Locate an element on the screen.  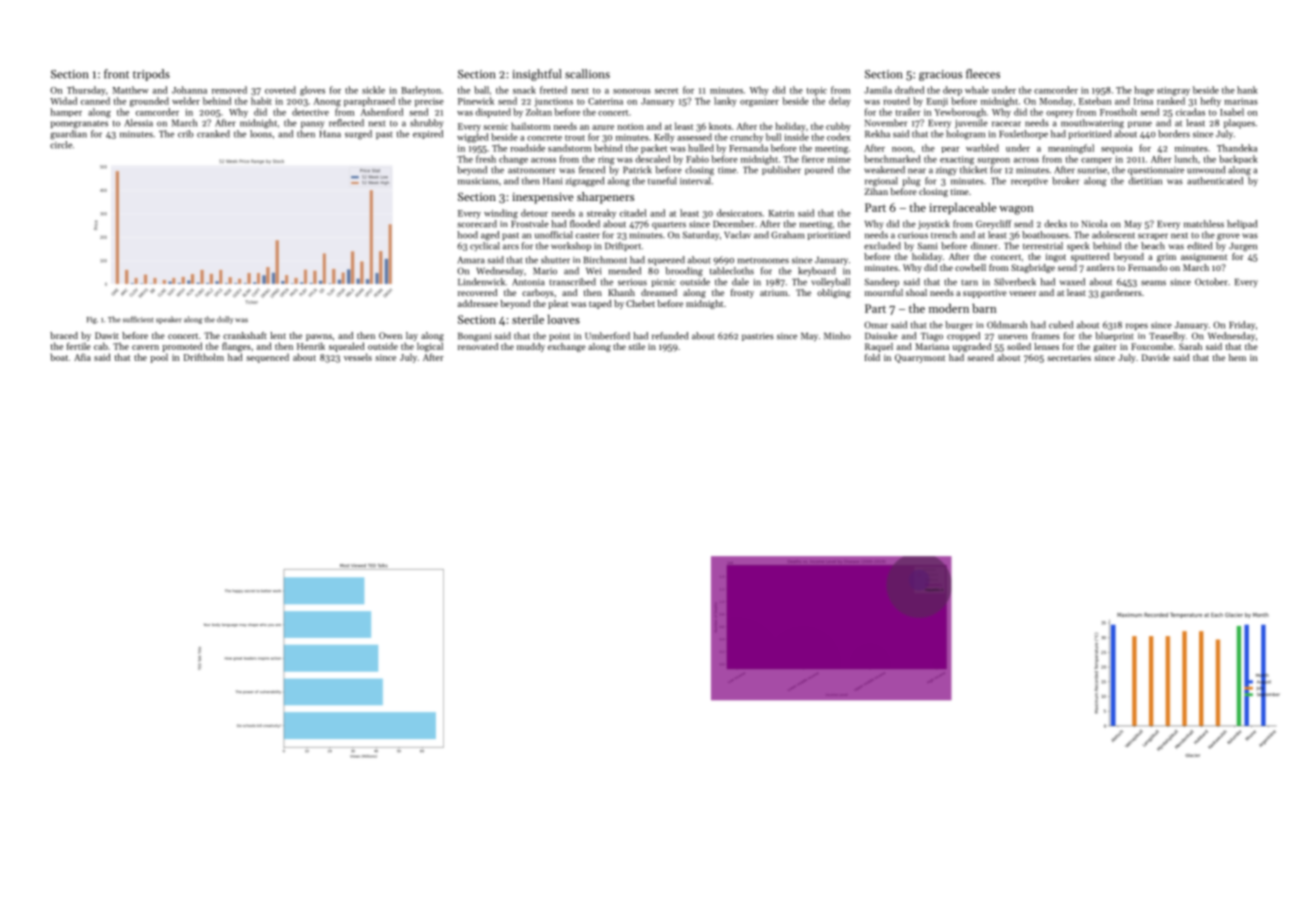
circle is located at coordinates (61, 145).
